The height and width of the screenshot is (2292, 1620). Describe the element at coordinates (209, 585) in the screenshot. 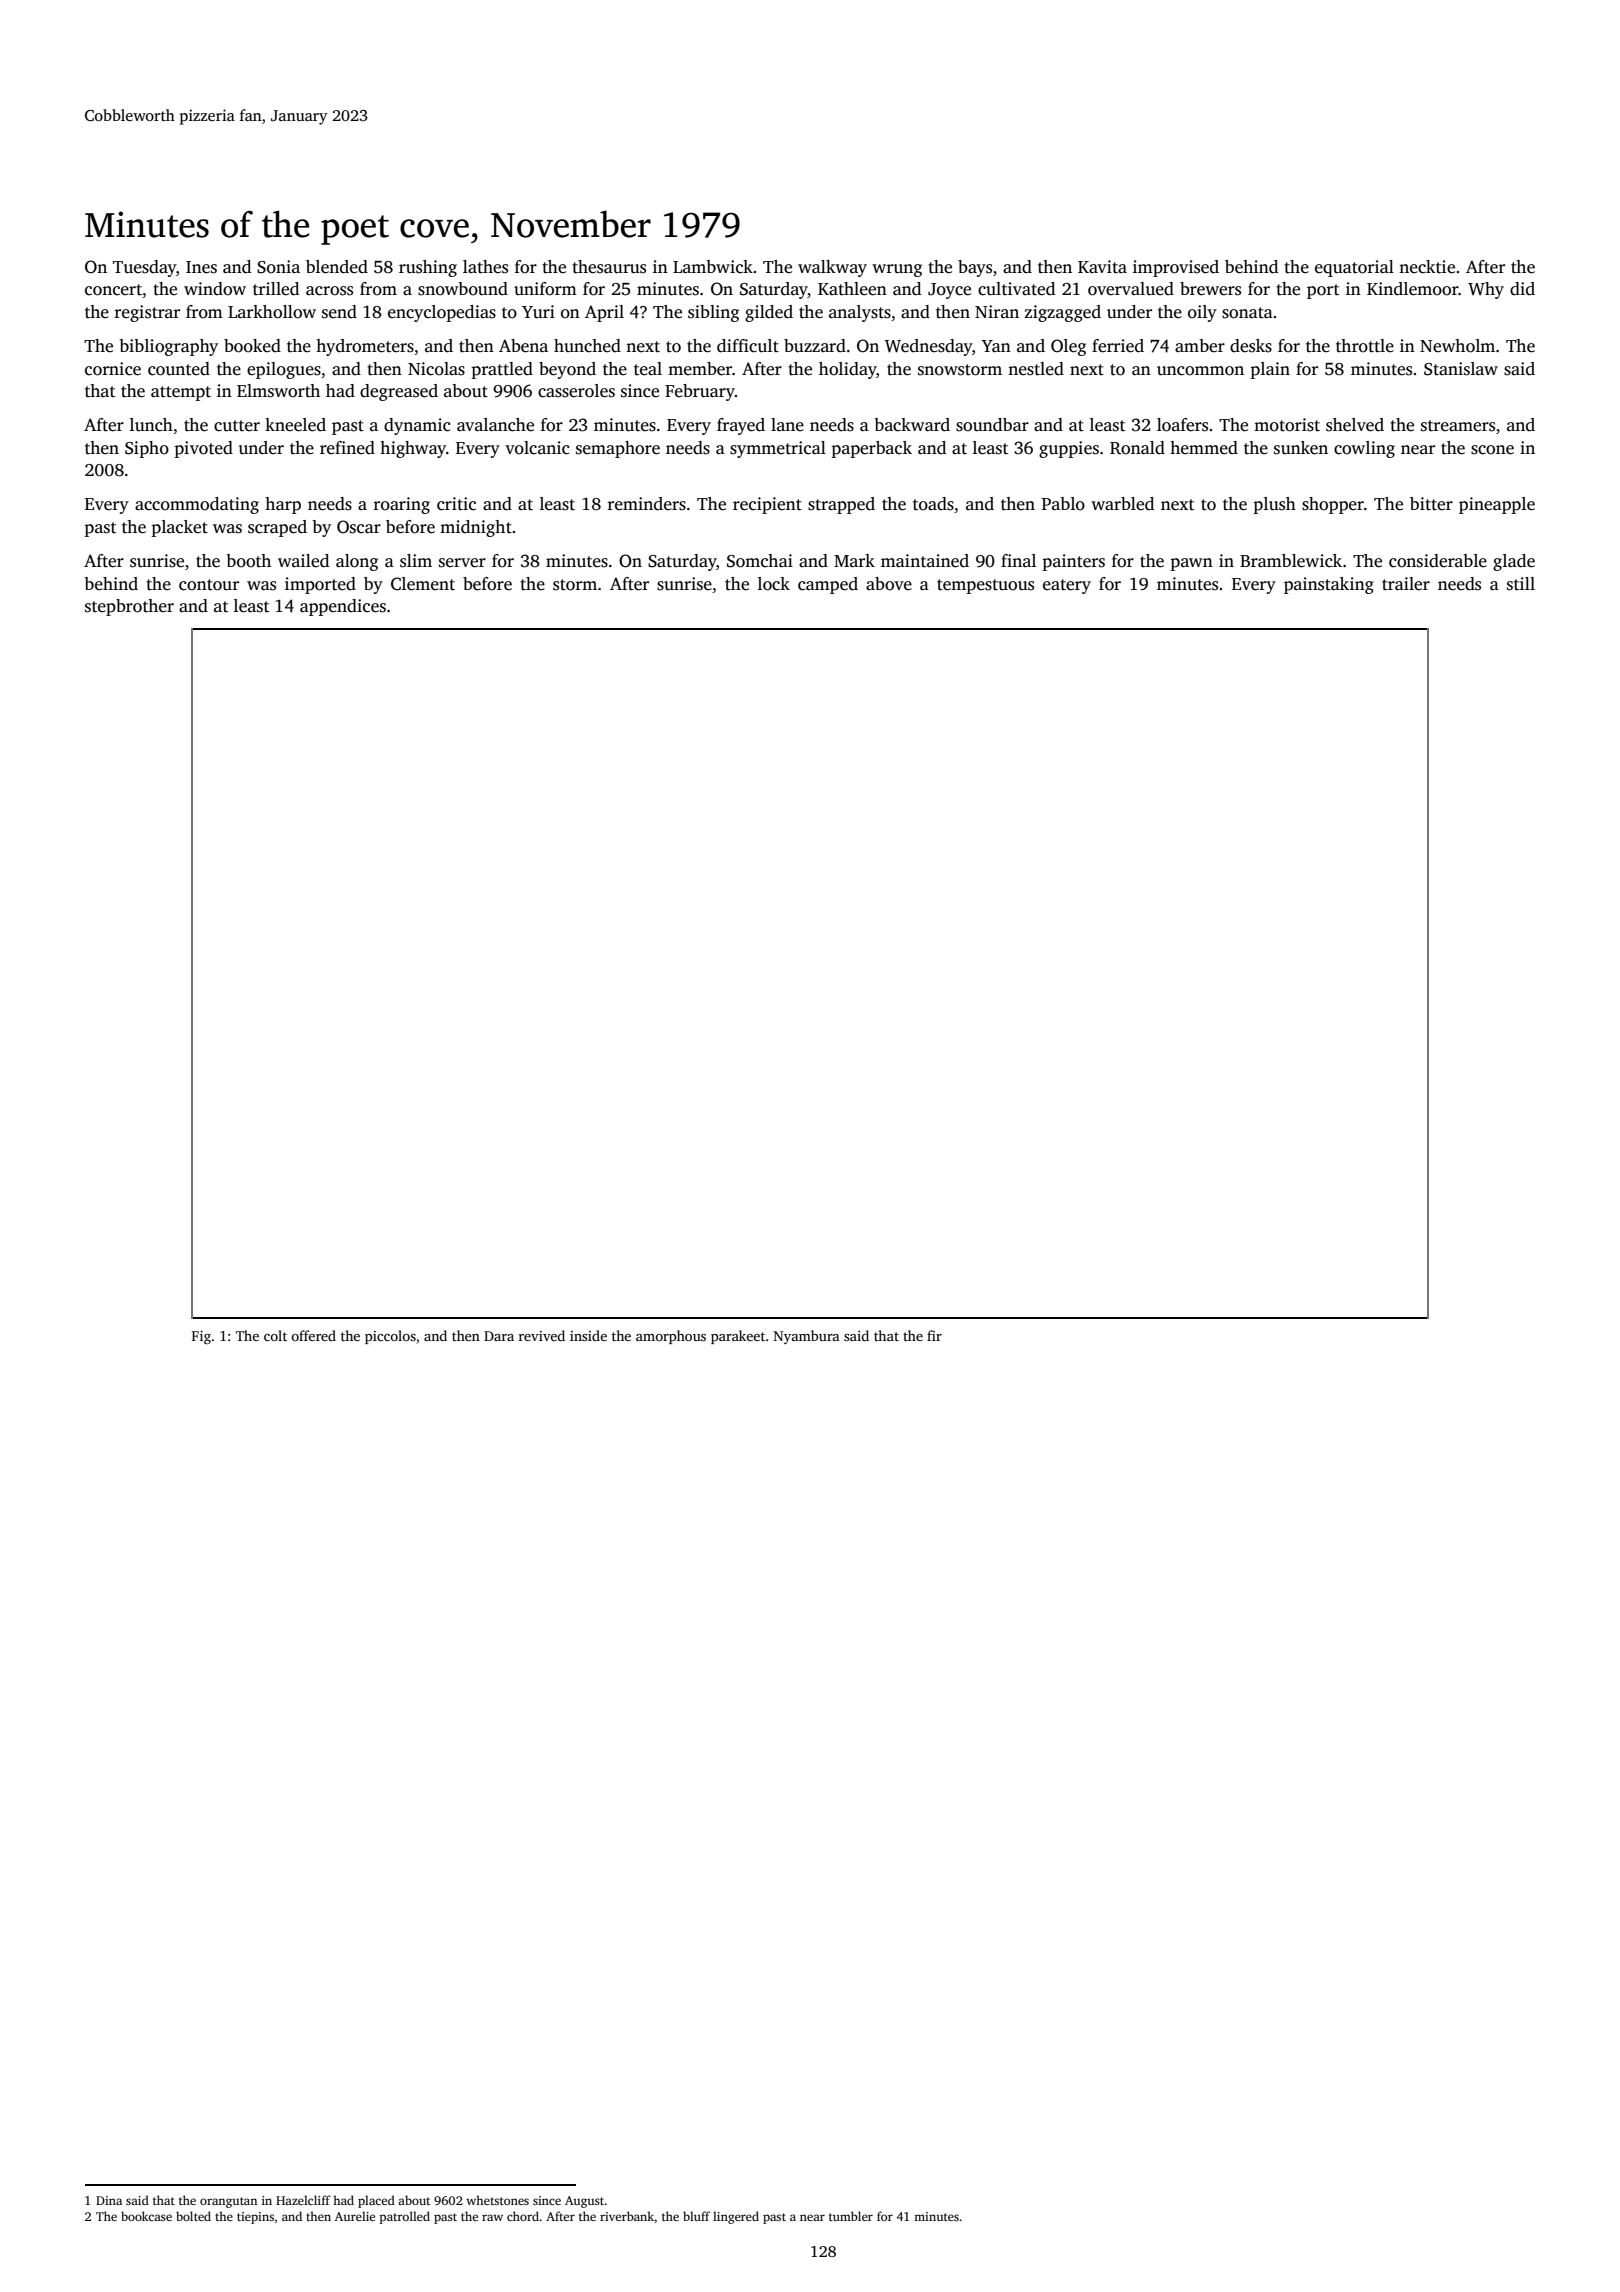

I see `contour` at that location.
